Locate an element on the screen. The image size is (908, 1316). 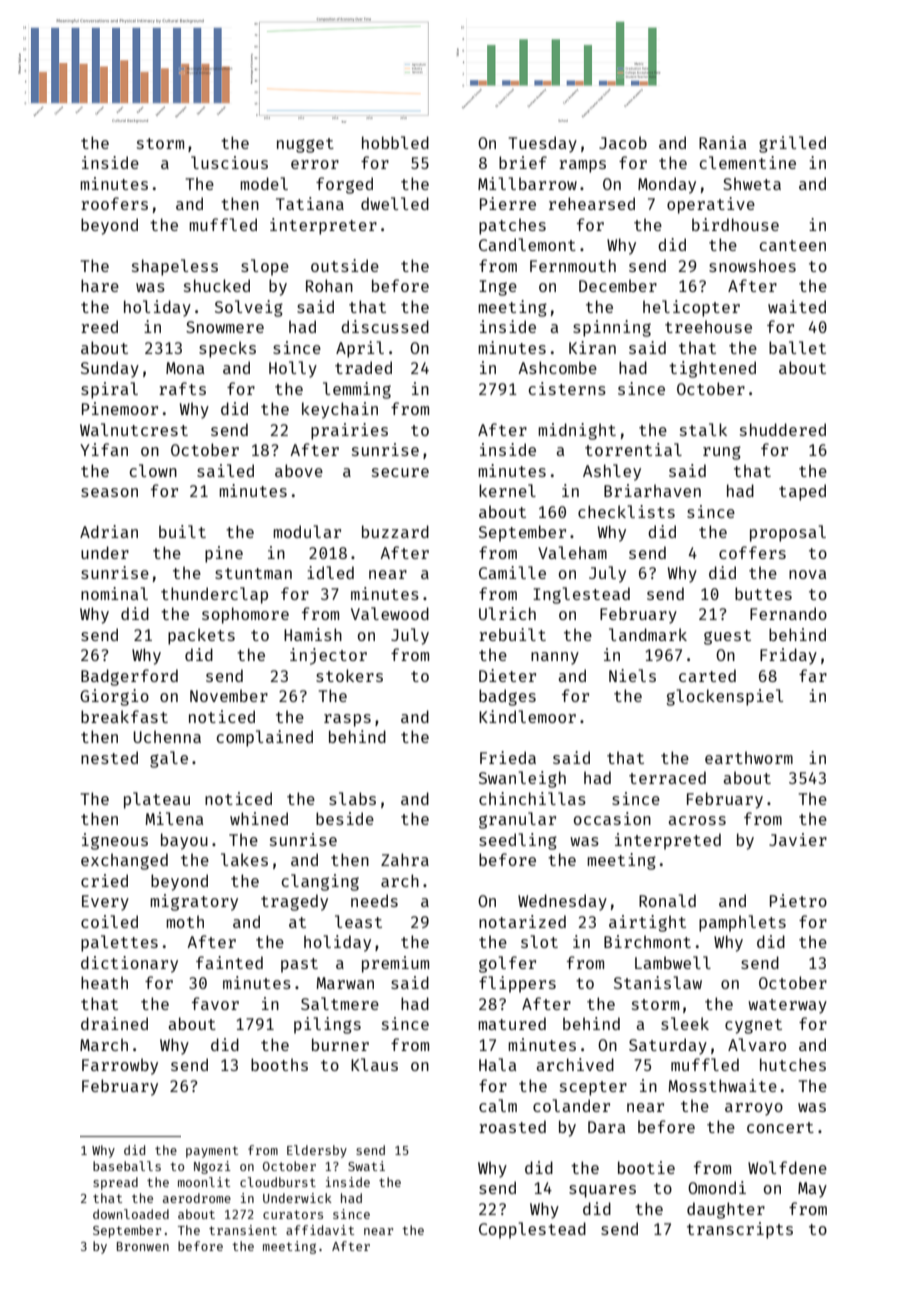
landmark is located at coordinates (648, 634).
